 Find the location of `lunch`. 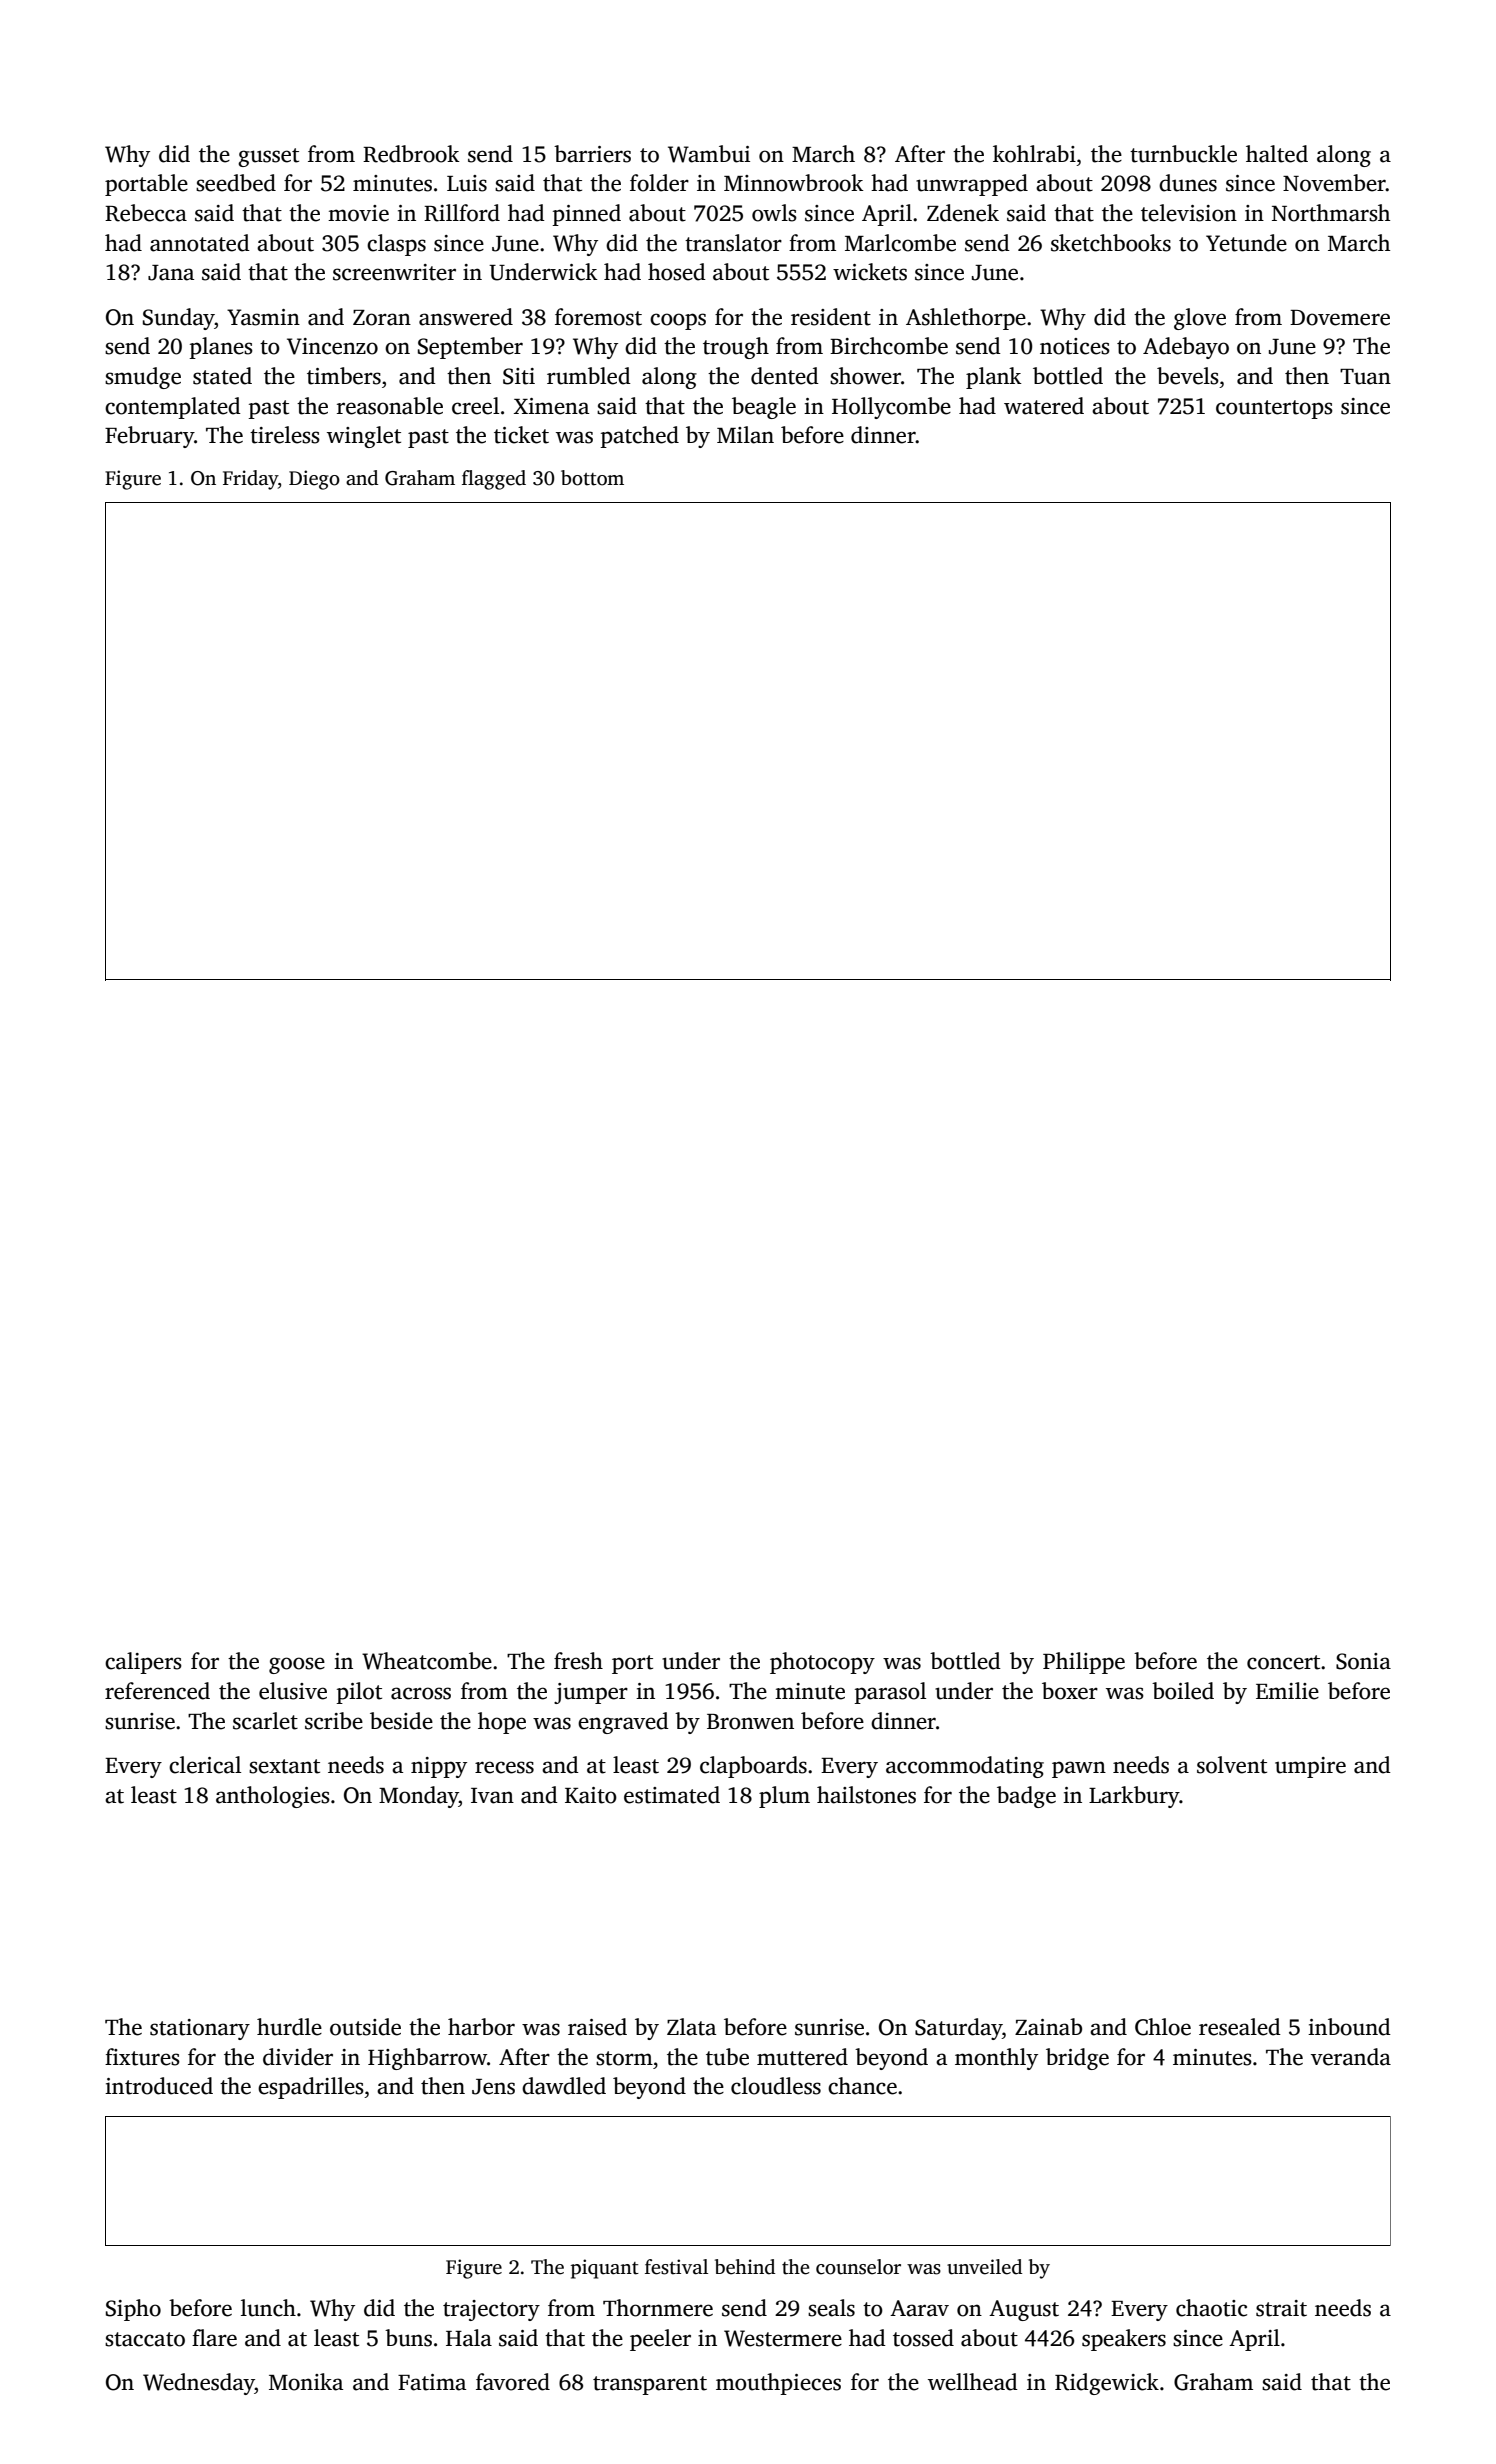

lunch is located at coordinates (268, 2308).
